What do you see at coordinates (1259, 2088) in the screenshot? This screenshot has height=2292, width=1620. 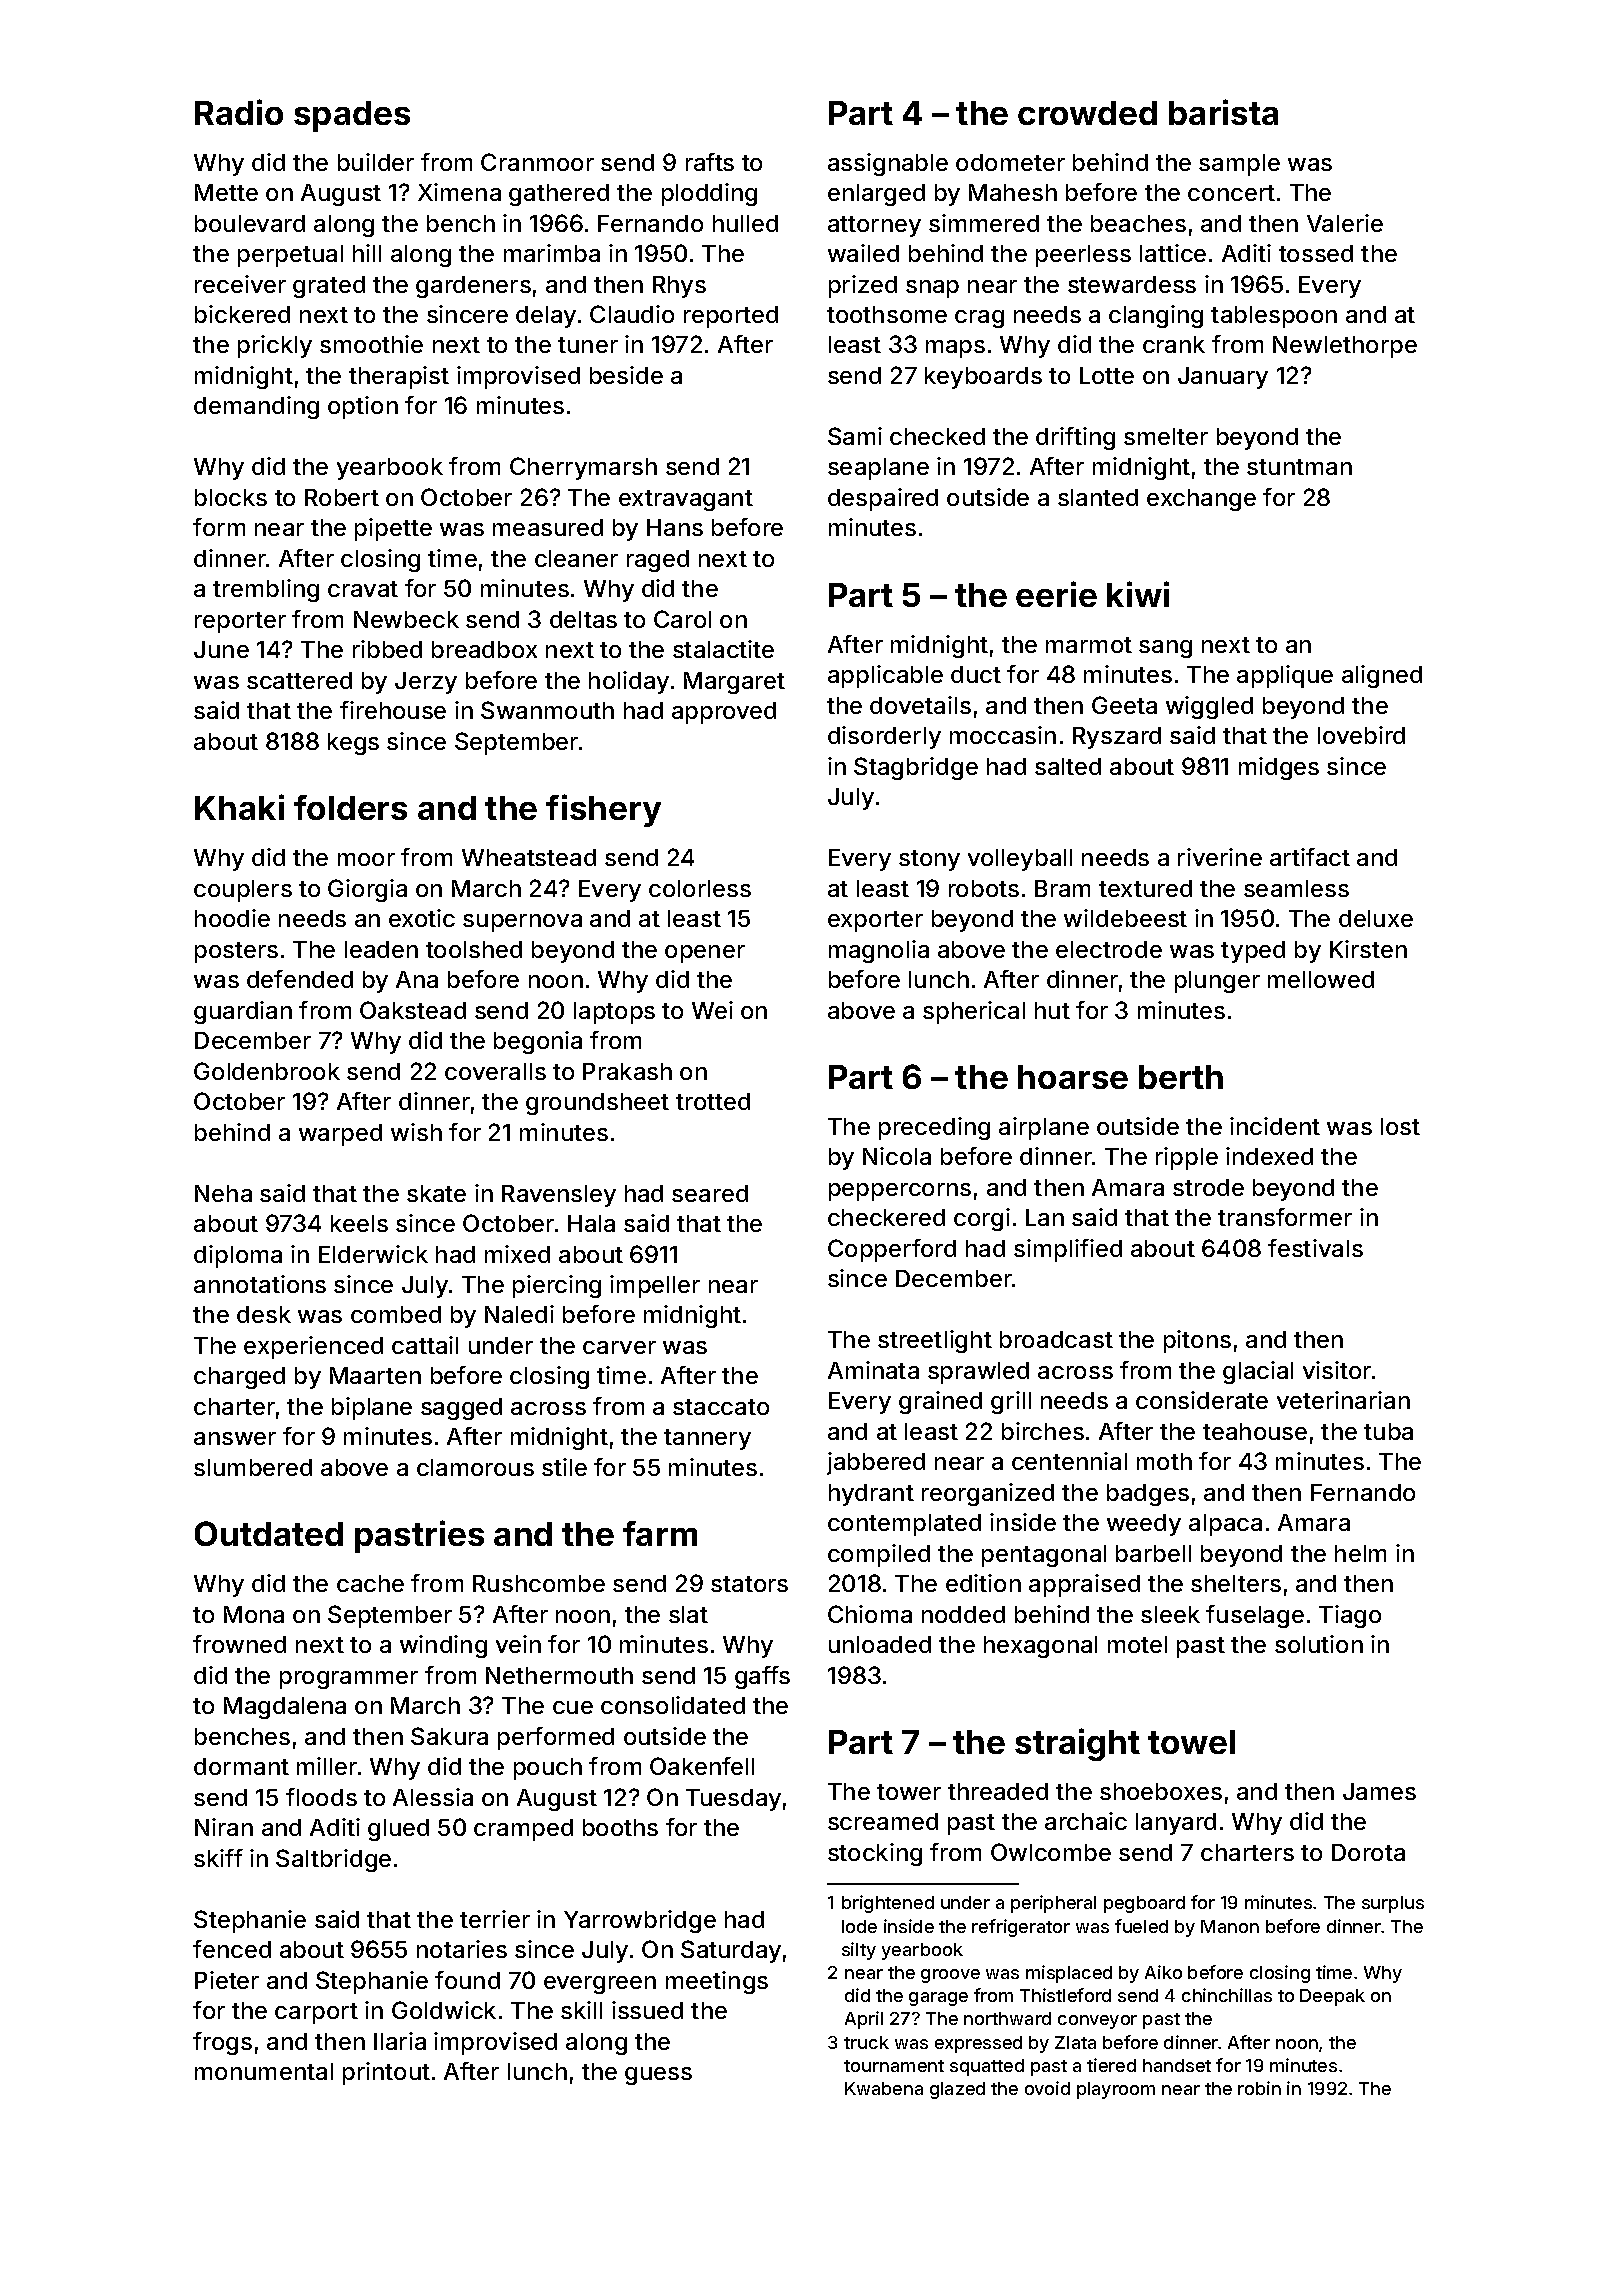 I see `robin` at bounding box center [1259, 2088].
